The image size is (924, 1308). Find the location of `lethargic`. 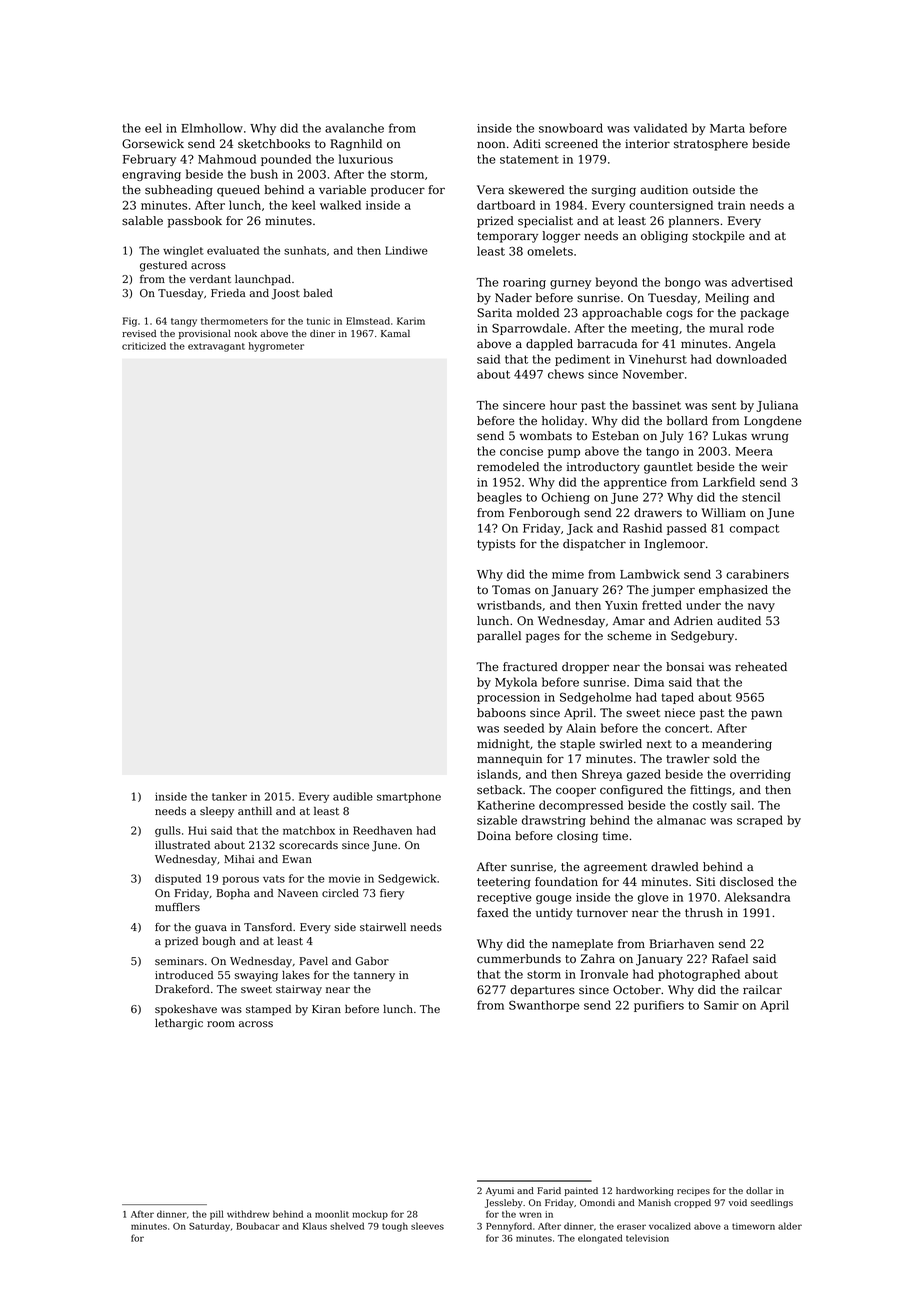

lethargic is located at coordinates (179, 1024).
